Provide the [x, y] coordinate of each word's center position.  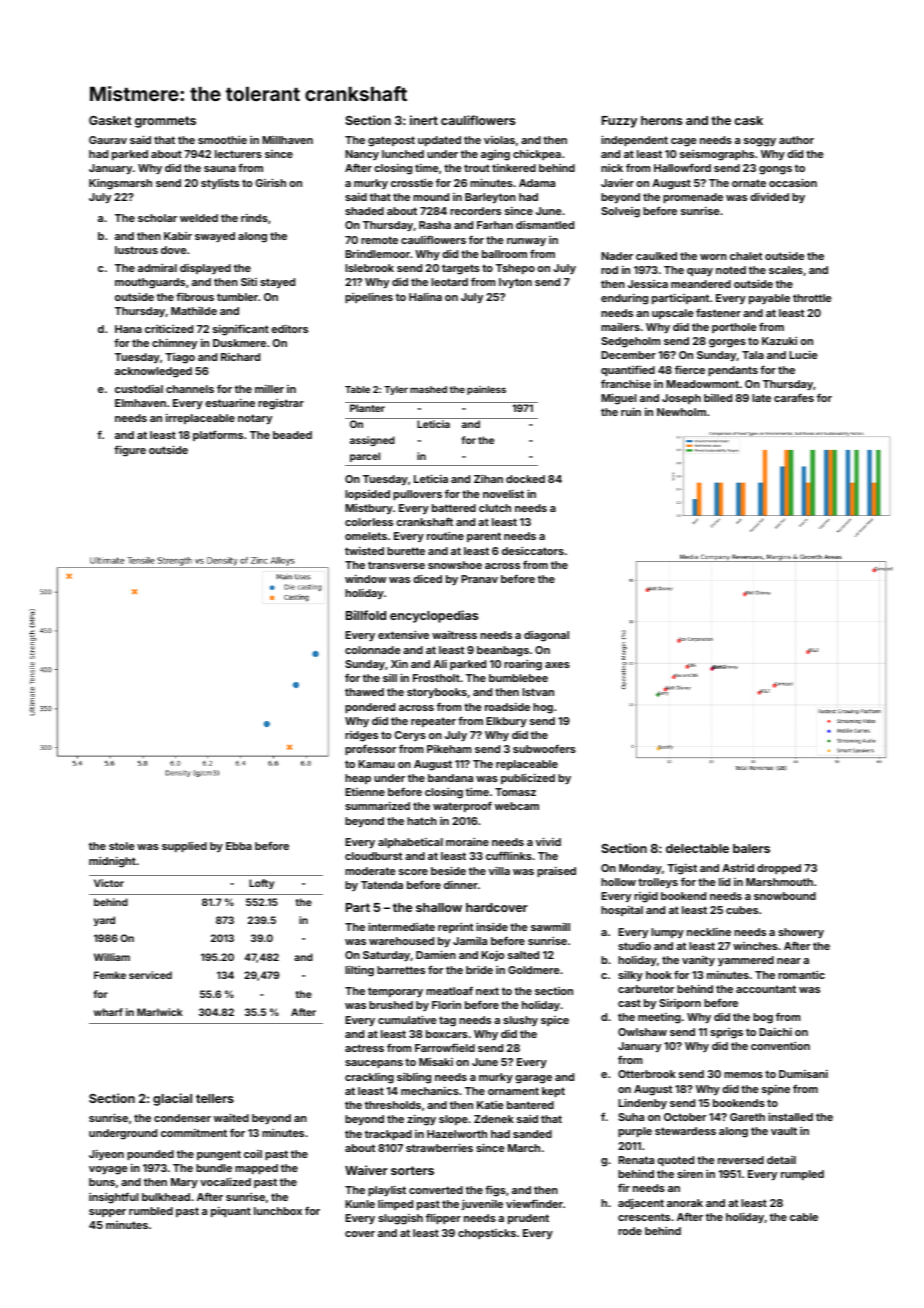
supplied [184, 847]
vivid [548, 841]
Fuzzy [619, 122]
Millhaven [287, 139]
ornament [513, 1091]
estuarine [230, 403]
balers [751, 848]
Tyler [396, 390]
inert [424, 120]
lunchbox [278, 1211]
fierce [690, 369]
